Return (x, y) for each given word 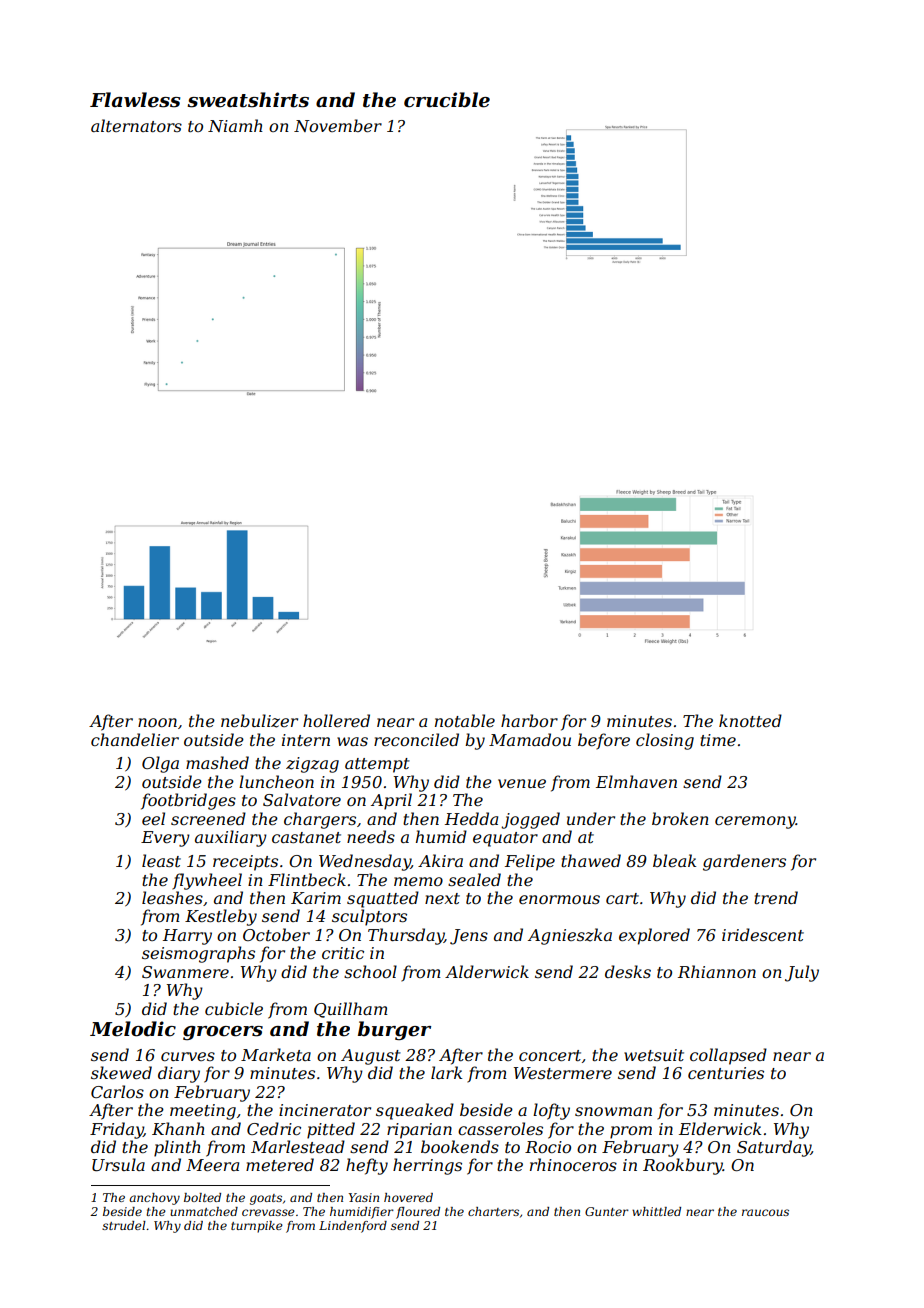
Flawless (135, 100)
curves (188, 1056)
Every (165, 839)
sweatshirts (248, 100)
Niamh (235, 125)
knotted (750, 720)
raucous (765, 1212)
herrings (427, 1166)
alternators (136, 125)
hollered (336, 720)
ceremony (755, 822)
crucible (447, 100)
